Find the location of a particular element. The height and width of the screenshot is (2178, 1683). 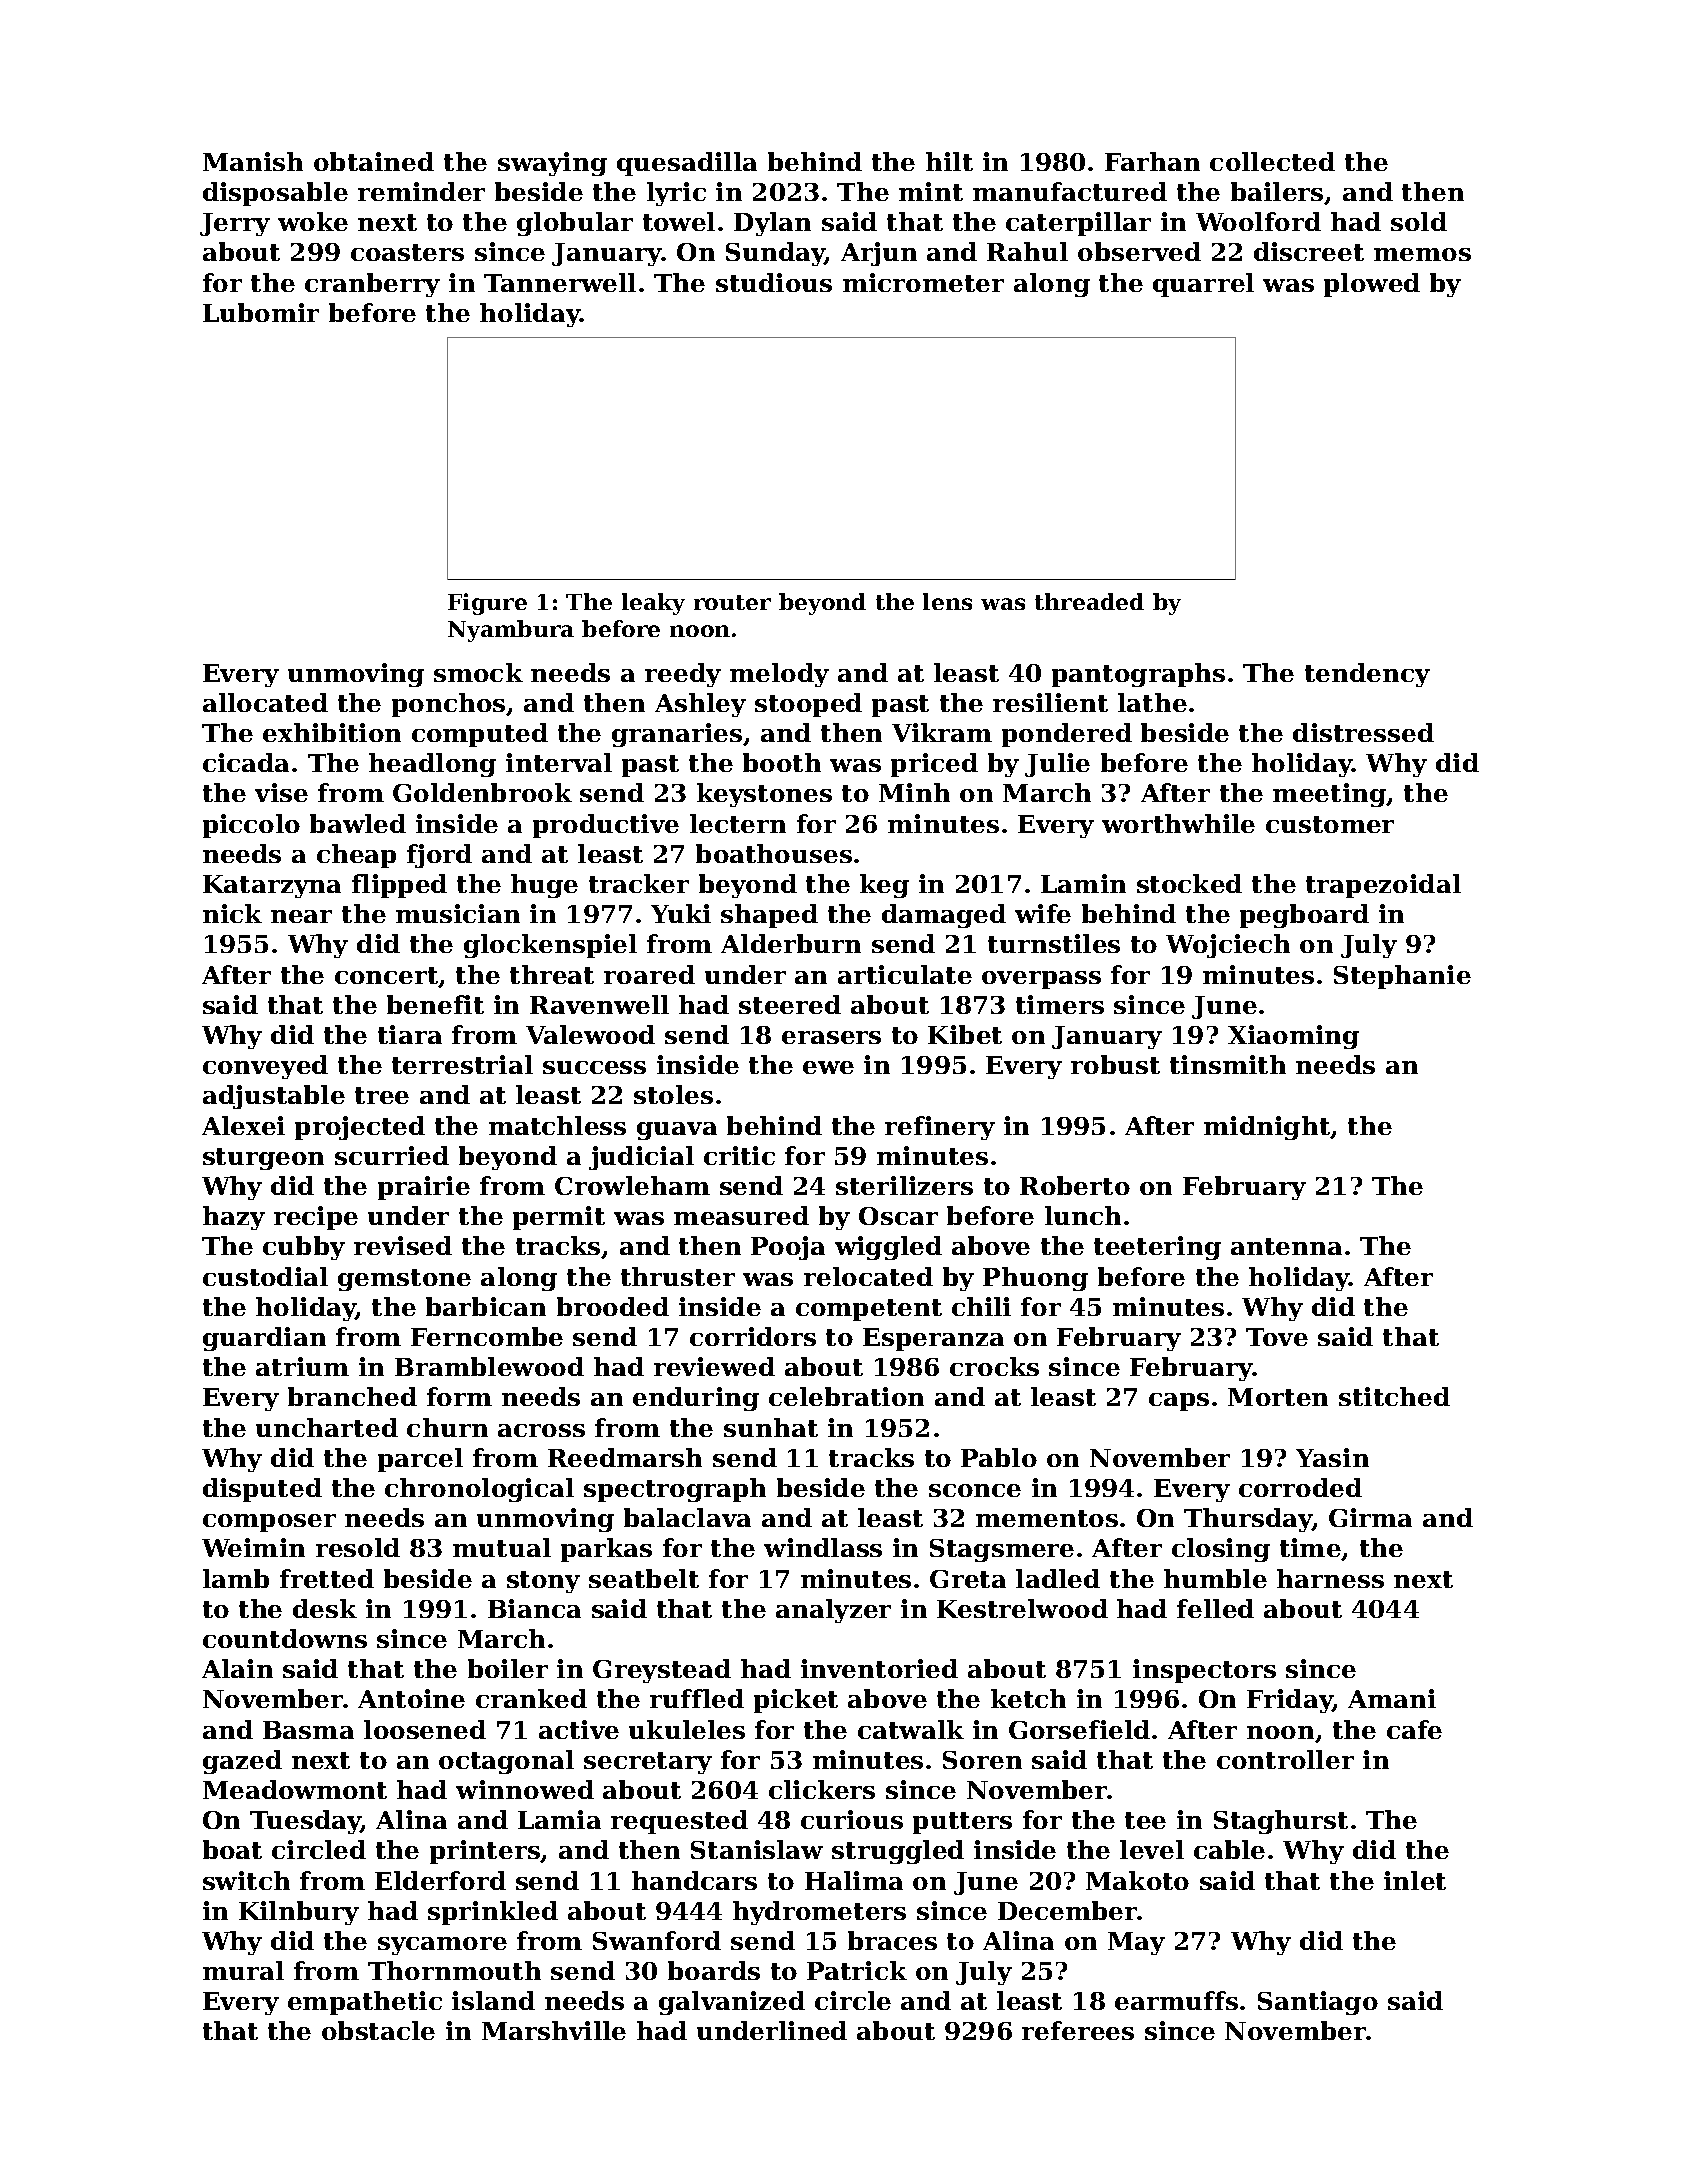

island is located at coordinates (493, 2000).
